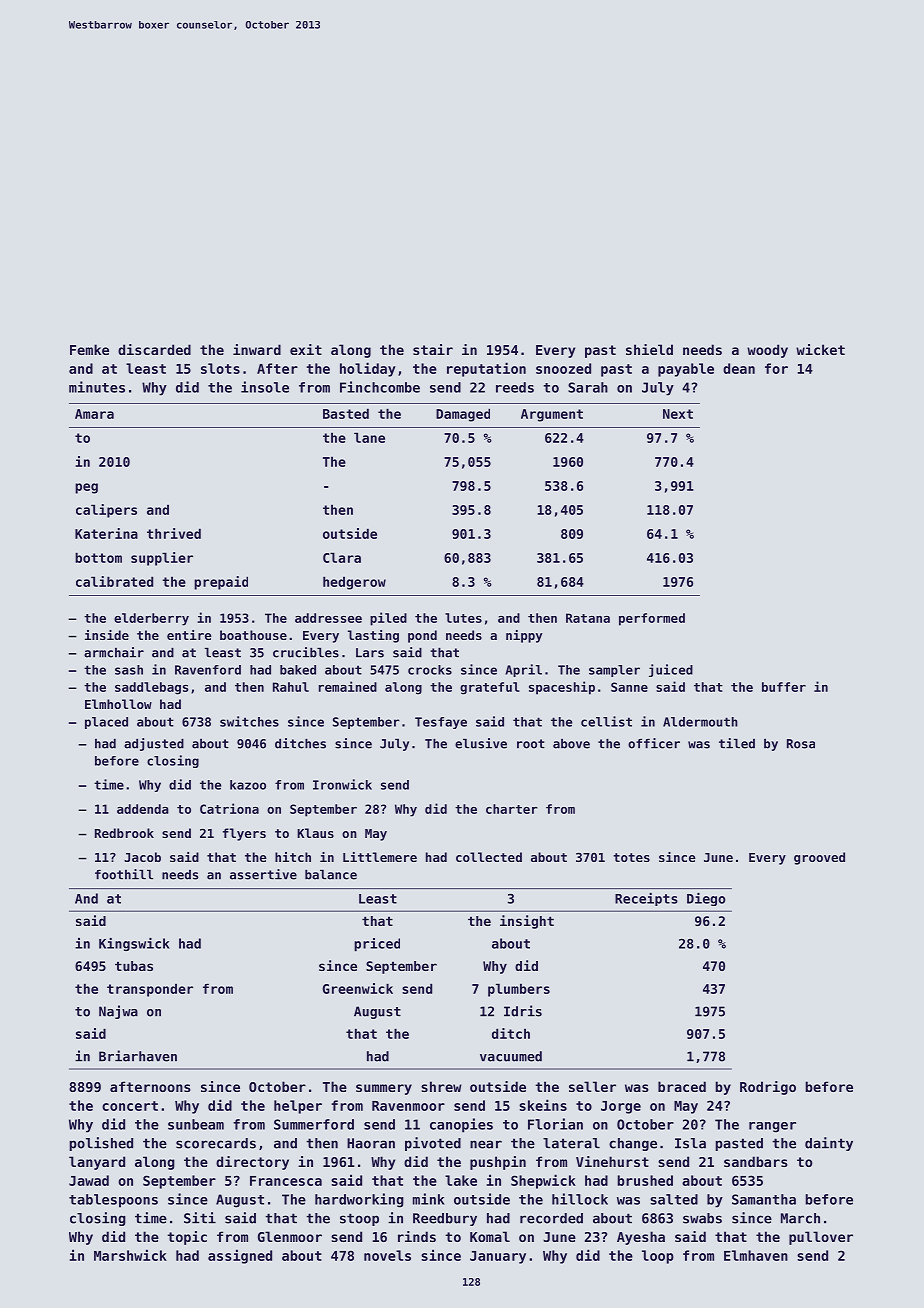 The height and width of the image is (1308, 924). What do you see at coordinates (652, 619) in the image?
I see `performed` at bounding box center [652, 619].
